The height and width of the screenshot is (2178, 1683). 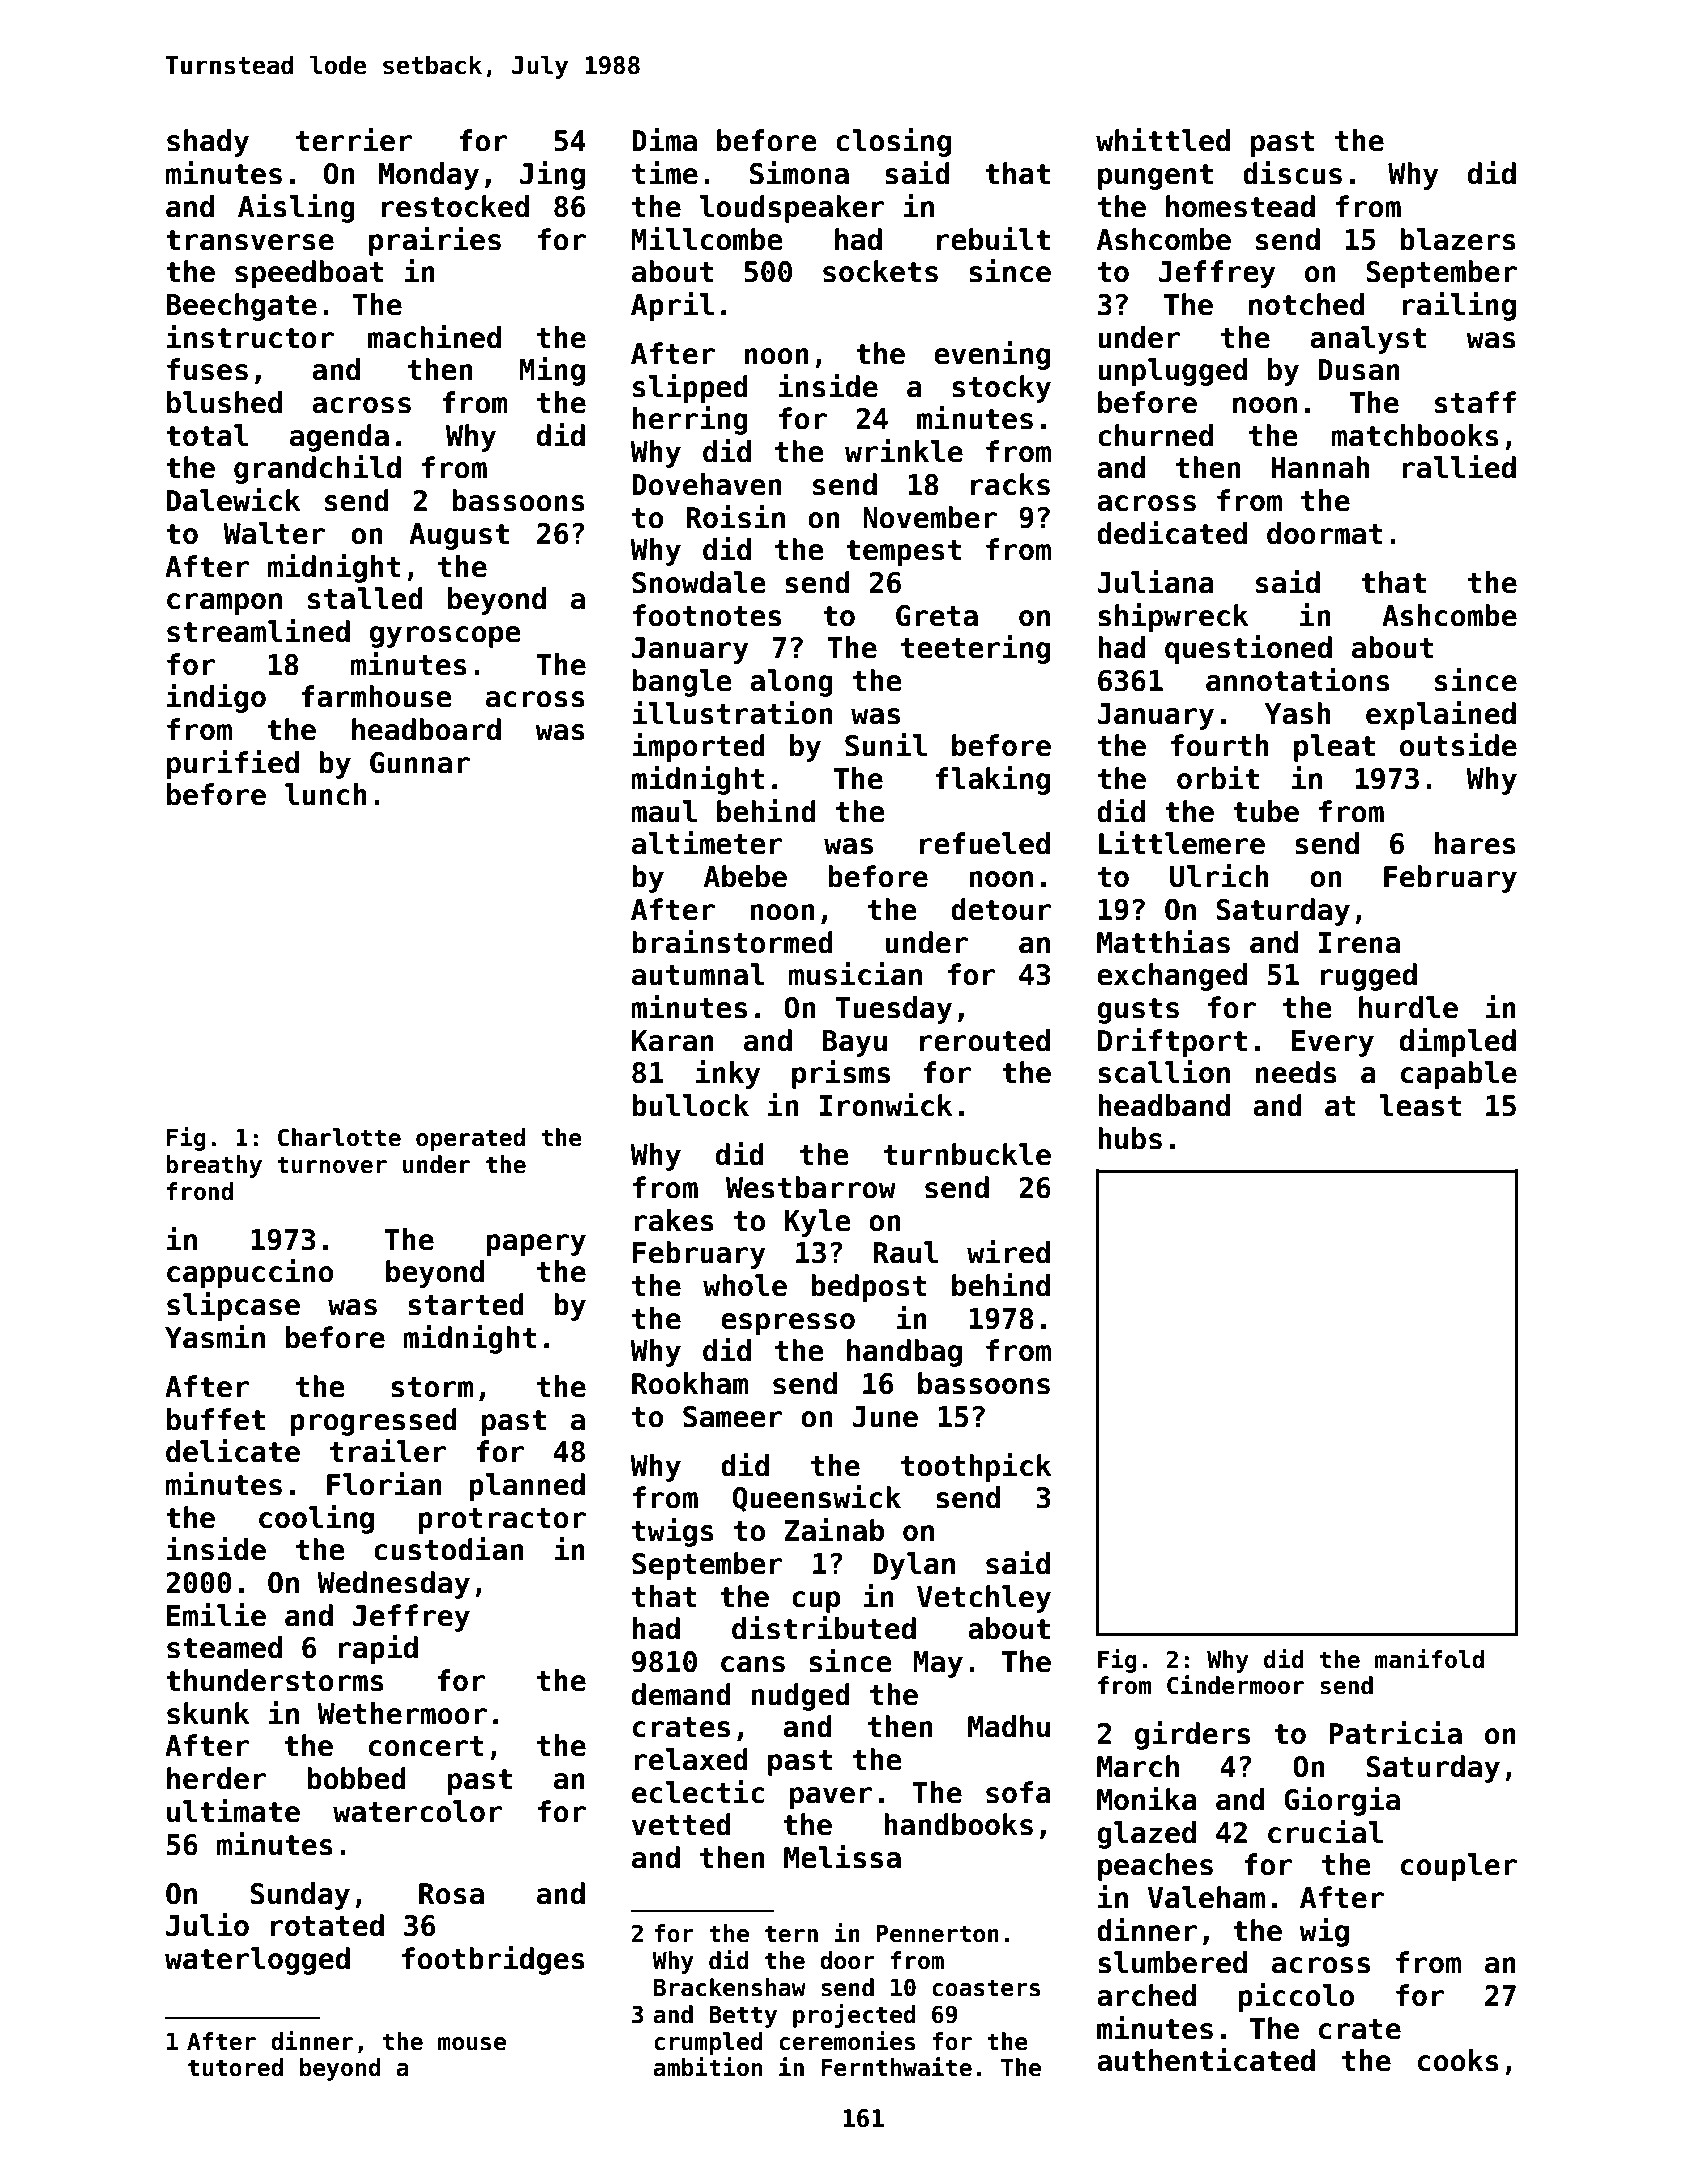 I want to click on Matthias, so click(x=1163, y=942).
